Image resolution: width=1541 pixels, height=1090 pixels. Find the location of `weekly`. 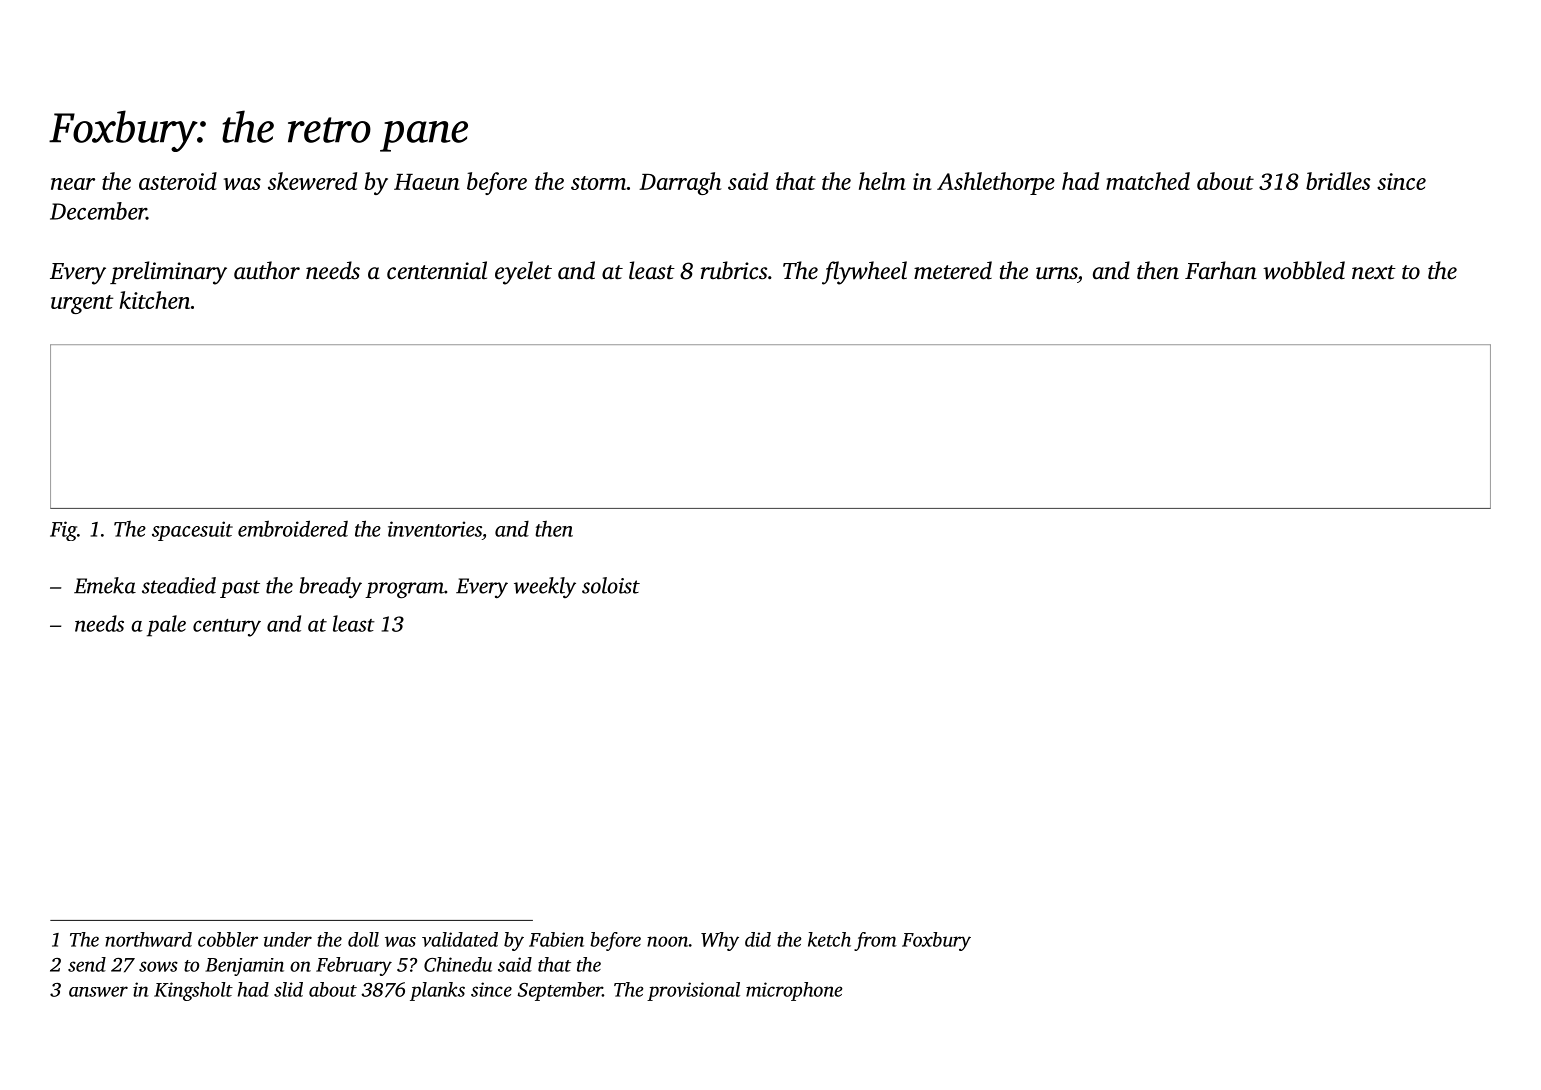

weekly is located at coordinates (545, 587).
